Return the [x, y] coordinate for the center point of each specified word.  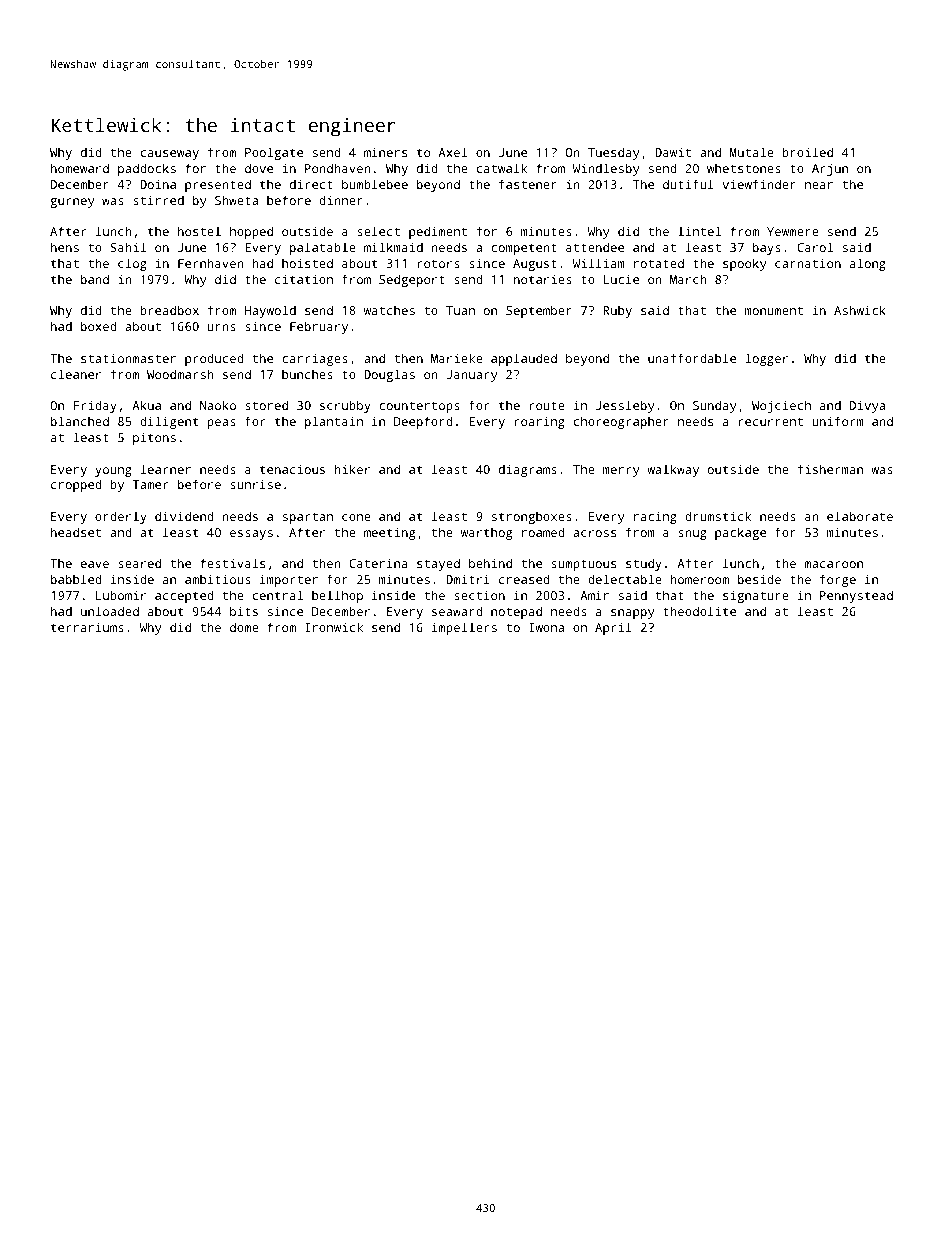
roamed [543, 532]
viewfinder [759, 184]
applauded [524, 359]
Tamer [150, 484]
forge [838, 580]
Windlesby [606, 169]
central [278, 595]
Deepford [423, 422]
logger [766, 359]
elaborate [860, 516]
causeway [170, 155]
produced [214, 359]
